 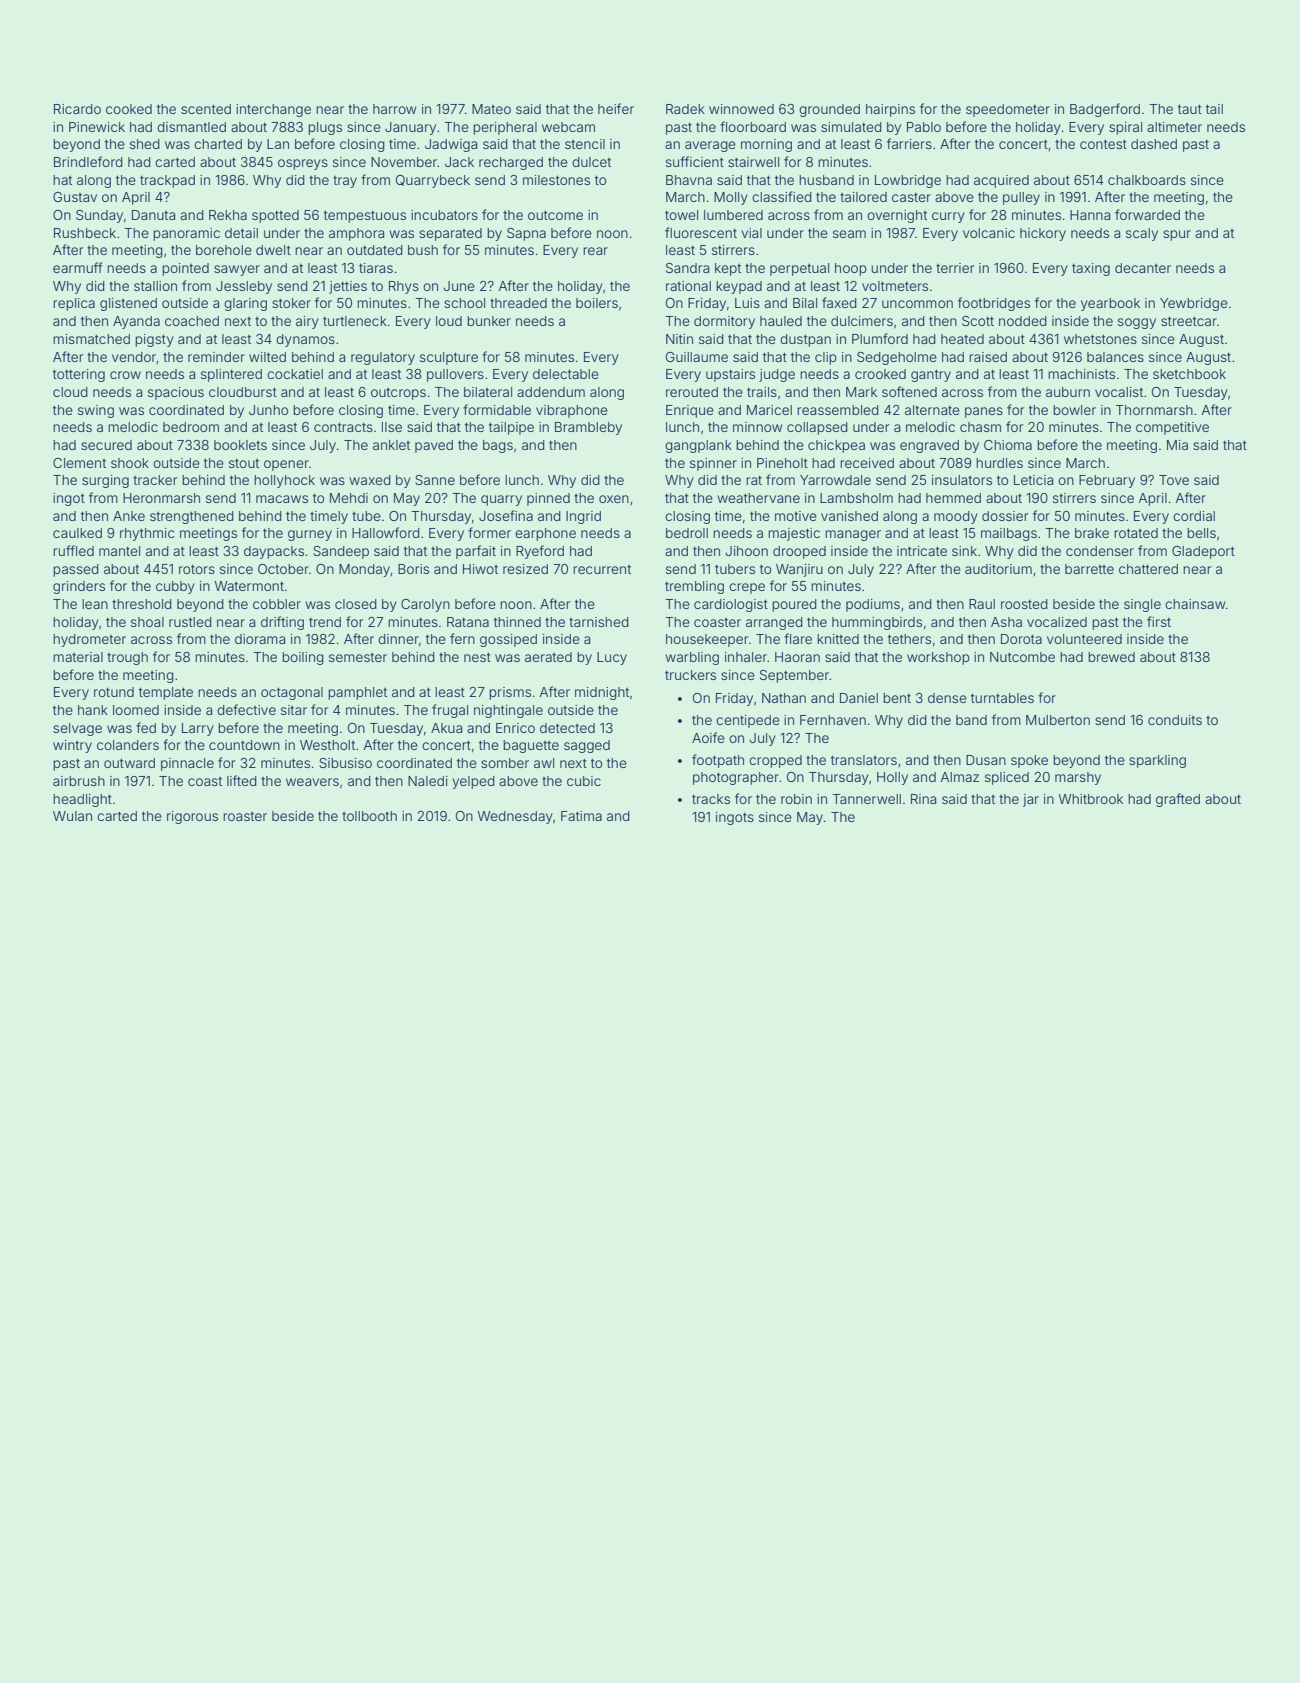 What do you see at coordinates (585, 144) in the screenshot?
I see `stencil` at bounding box center [585, 144].
